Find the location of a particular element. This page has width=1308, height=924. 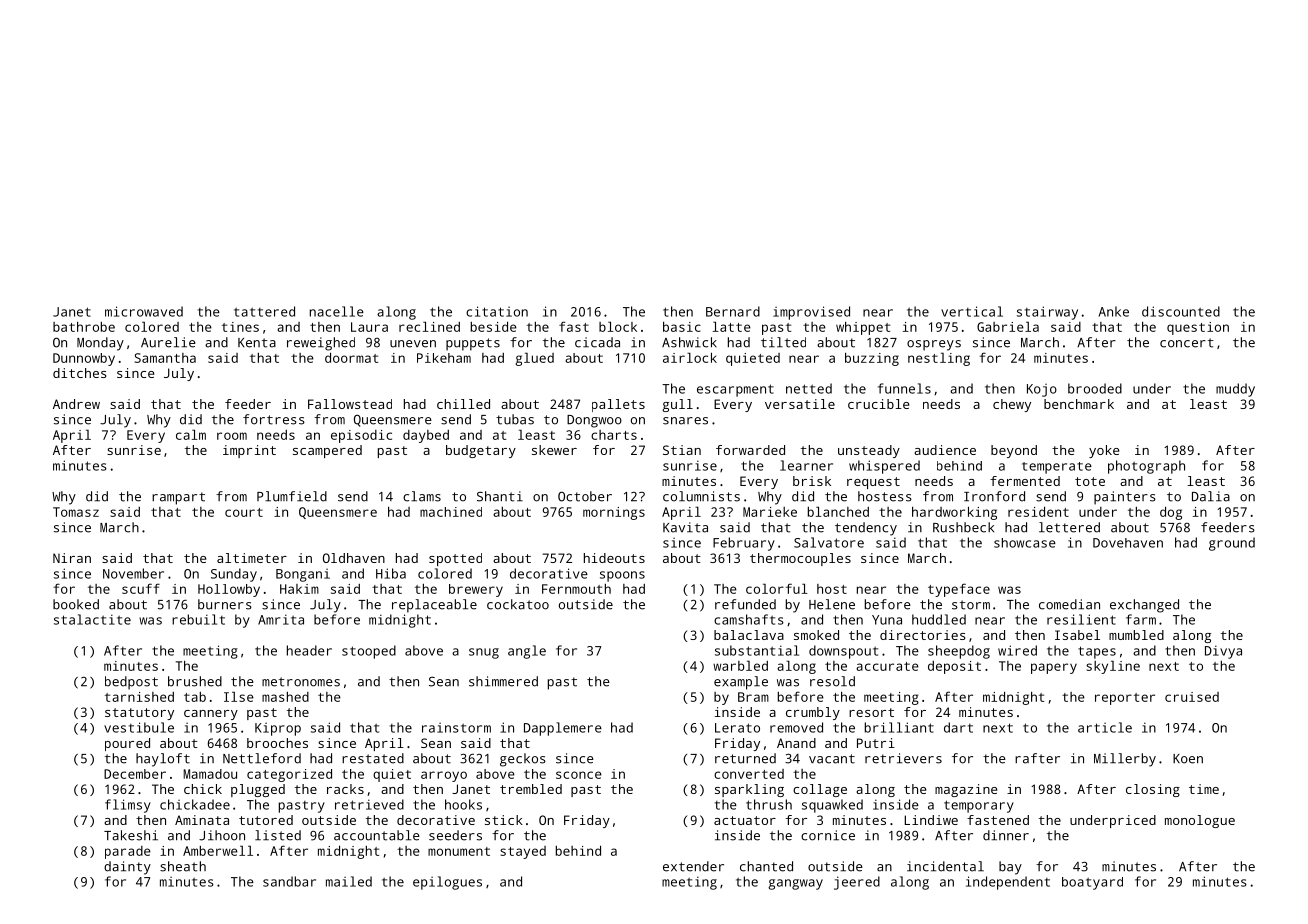

netted is located at coordinates (809, 388).
